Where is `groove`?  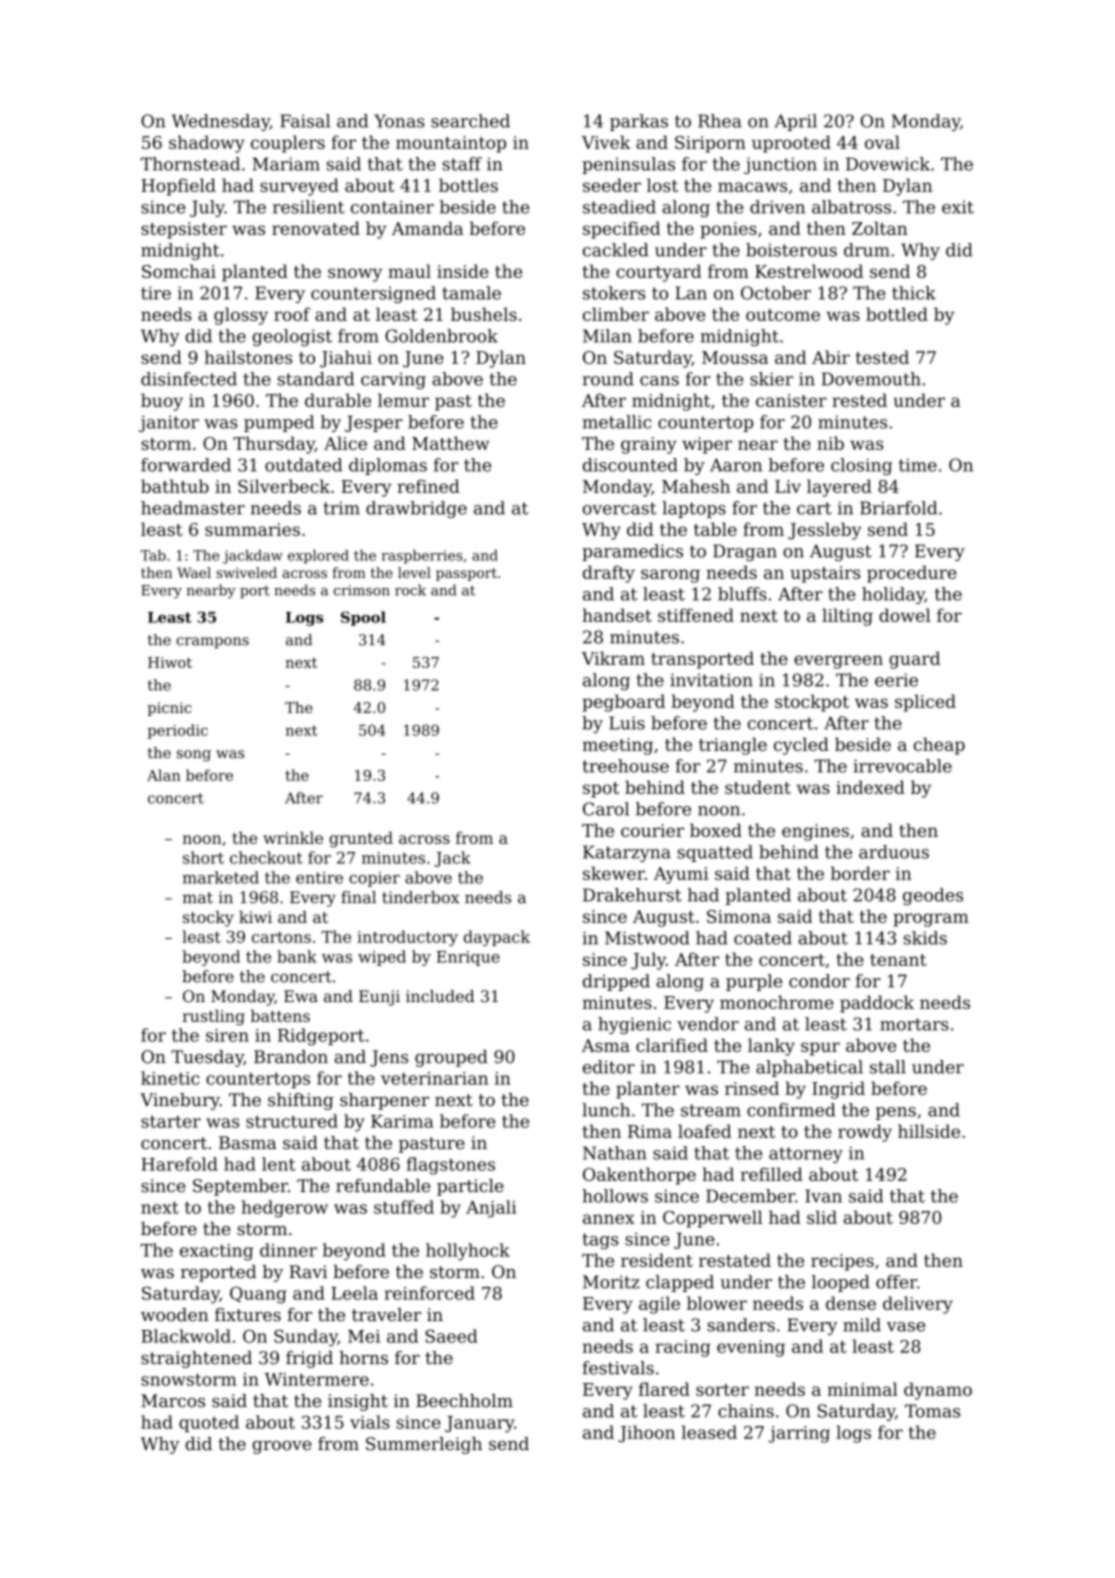 groove is located at coordinates (281, 1447).
